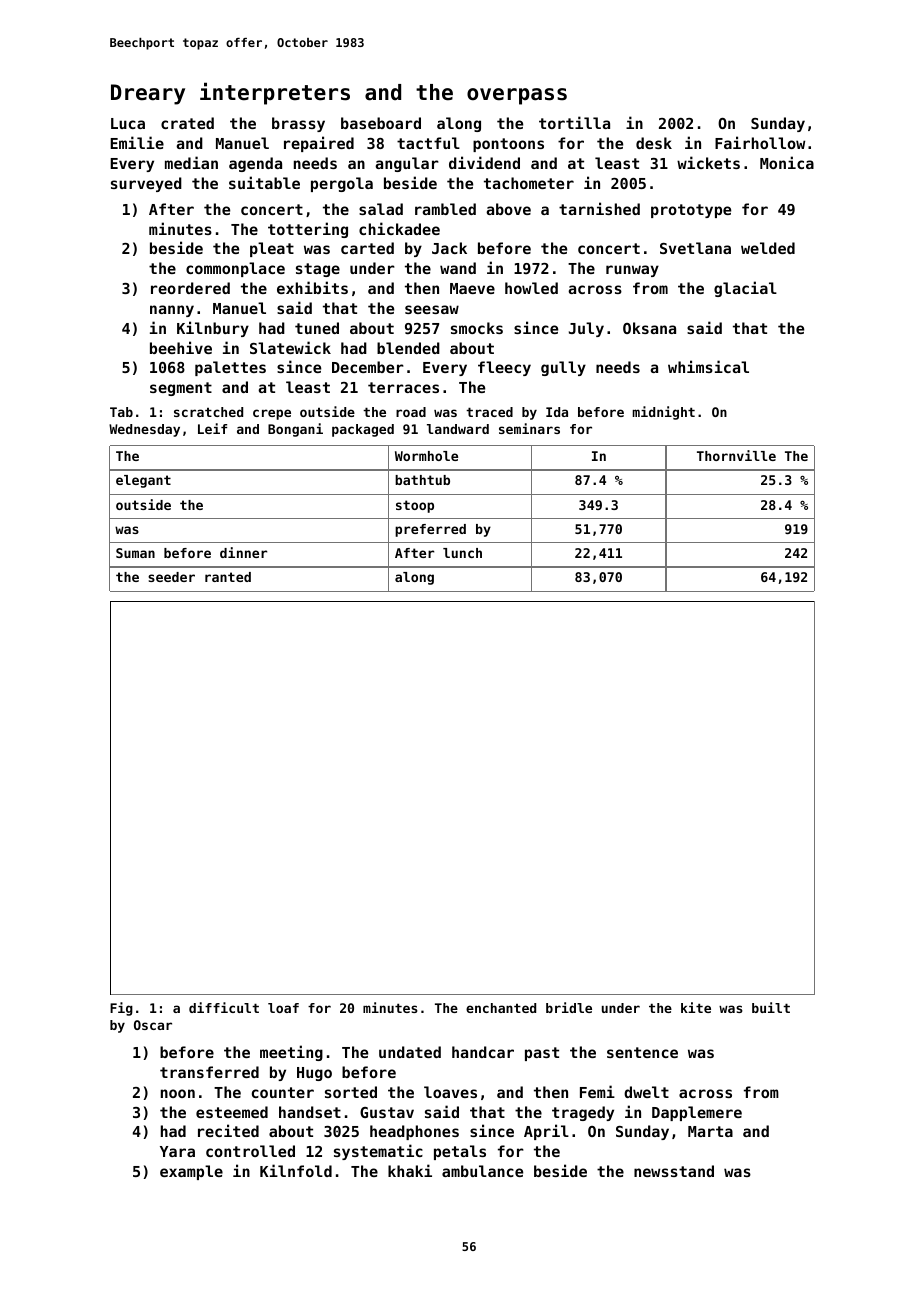  Describe the element at coordinates (771, 1007) in the page. I see `built` at that location.
